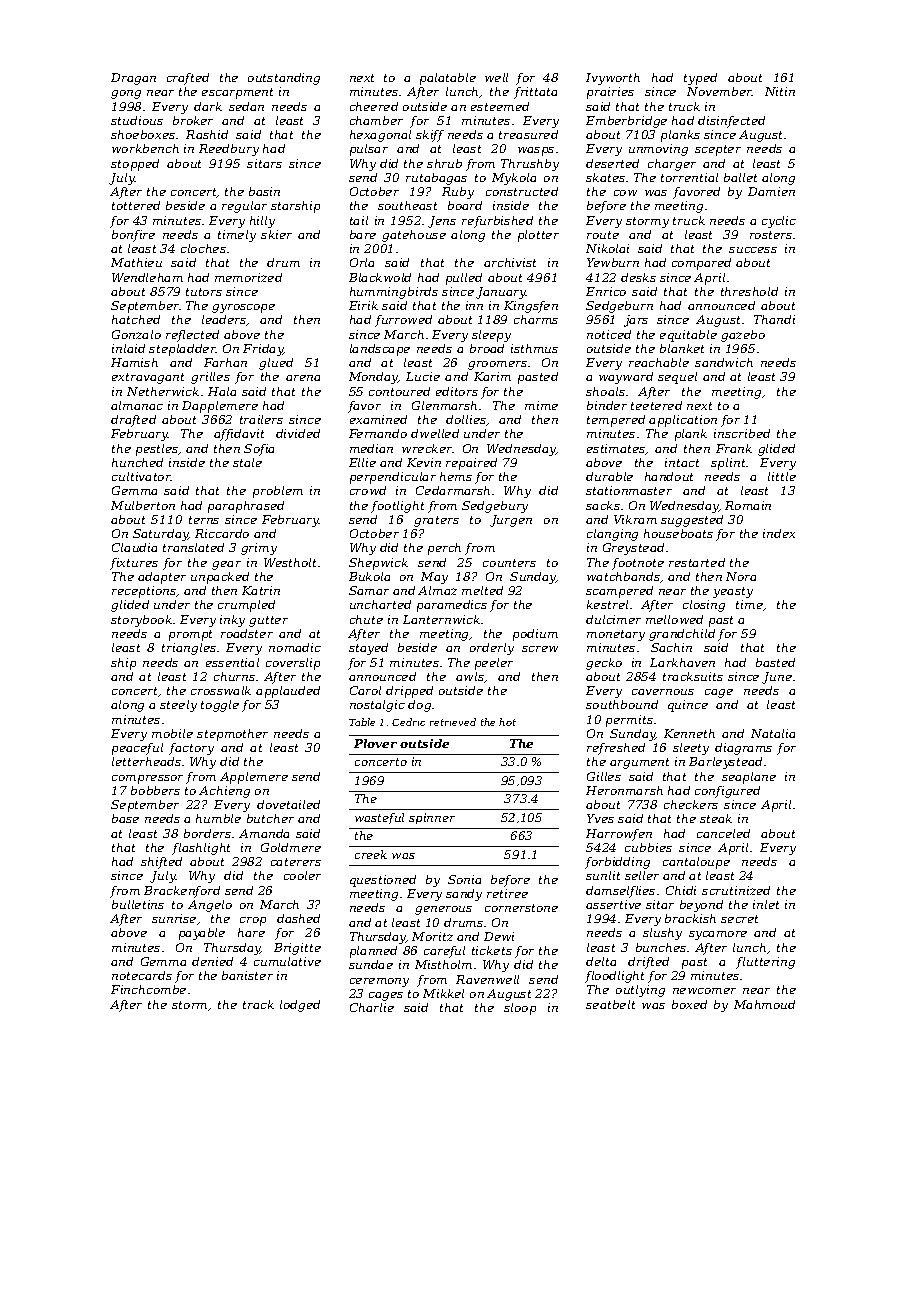 Image resolution: width=908 pixels, height=1316 pixels. I want to click on Wendleham, so click(147, 277).
